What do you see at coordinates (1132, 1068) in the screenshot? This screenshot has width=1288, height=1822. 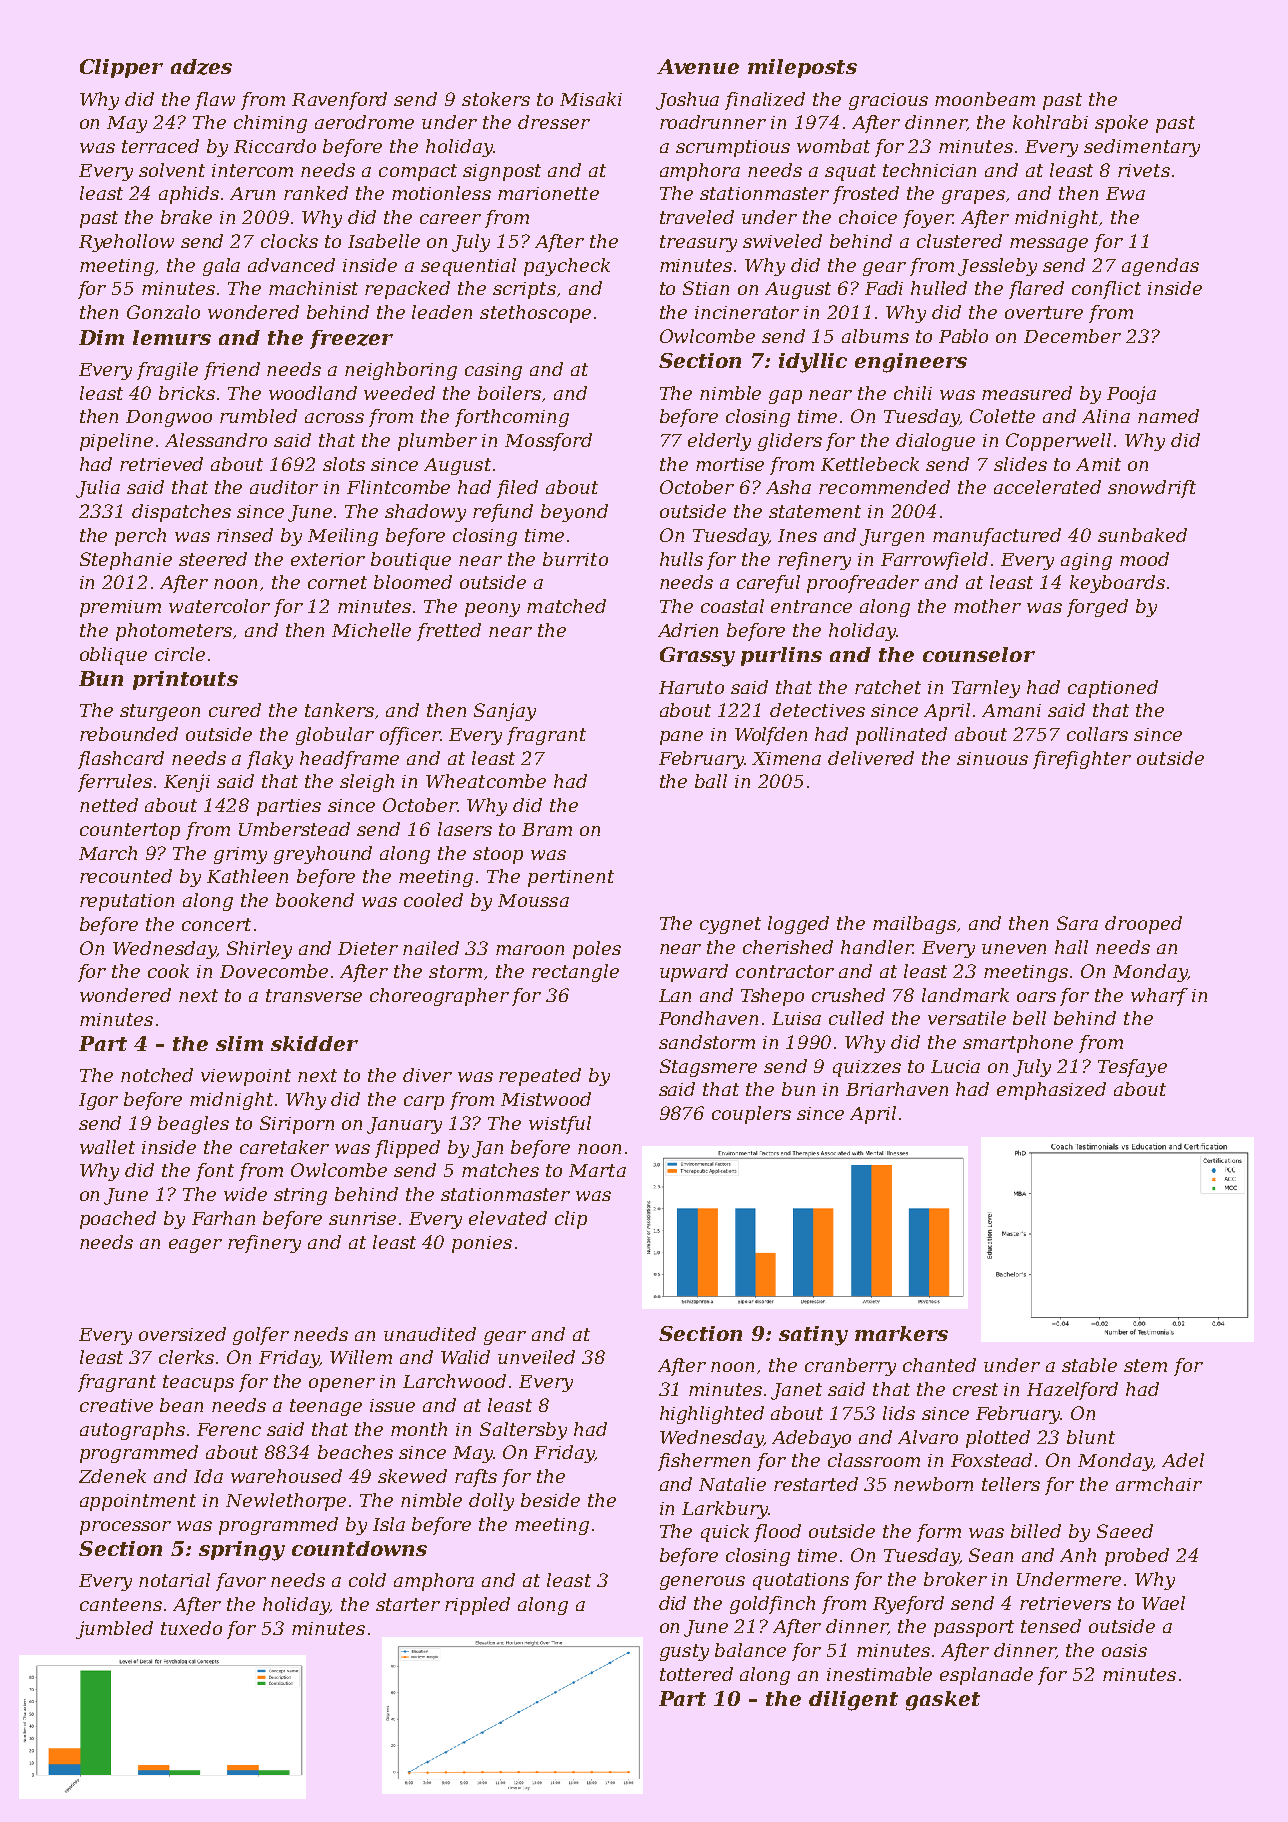 I see `Tesfaye` at bounding box center [1132, 1068].
